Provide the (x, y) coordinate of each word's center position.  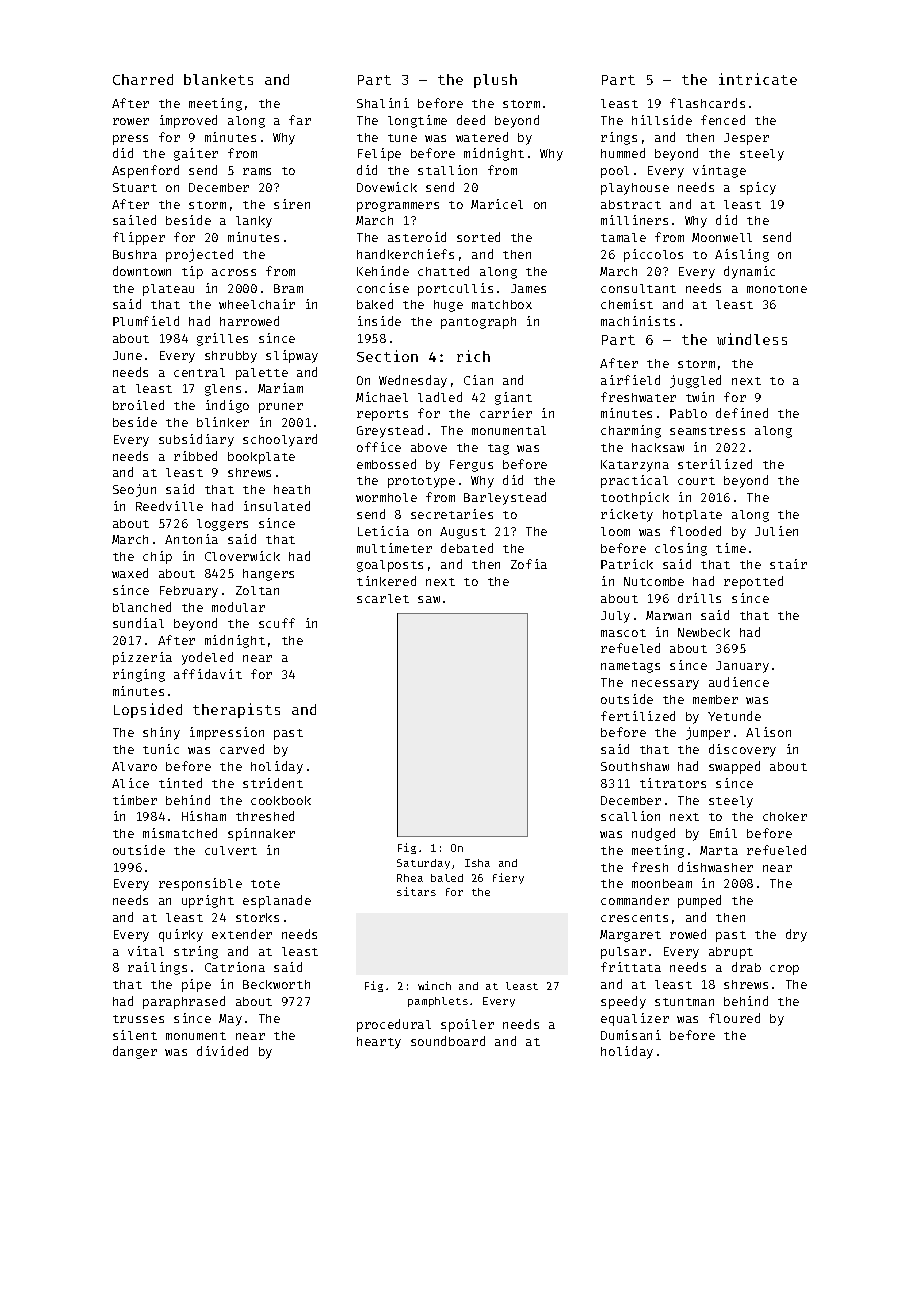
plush (495, 81)
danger (135, 1052)
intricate (758, 79)
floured (734, 1018)
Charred (143, 79)
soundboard (448, 1041)
